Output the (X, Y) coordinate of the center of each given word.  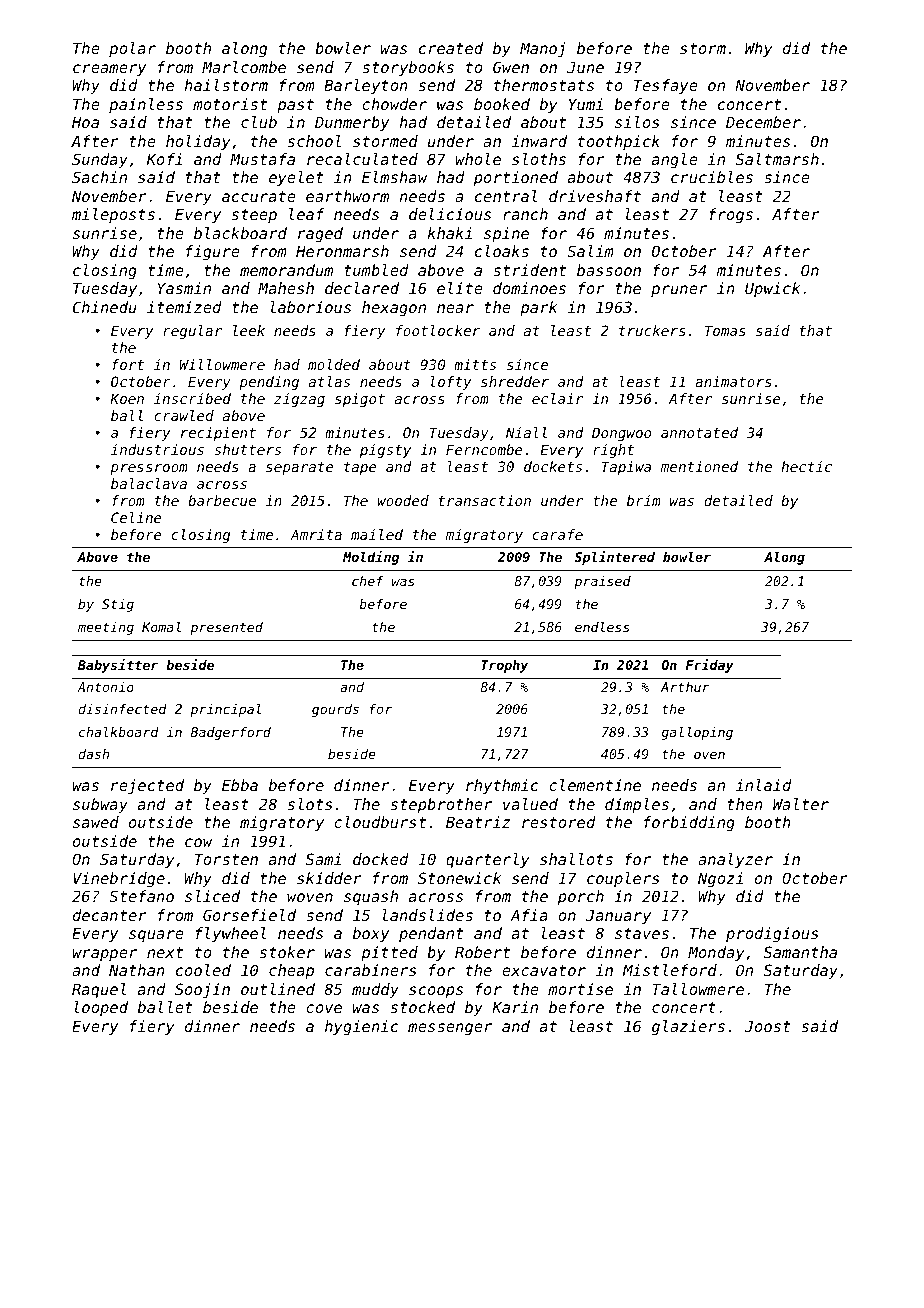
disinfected (123, 709)
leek (249, 330)
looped (101, 1008)
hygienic (362, 1028)
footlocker (438, 330)
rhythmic (502, 786)
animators (733, 381)
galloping (697, 733)
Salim (590, 251)
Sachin (99, 177)
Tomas (725, 330)
